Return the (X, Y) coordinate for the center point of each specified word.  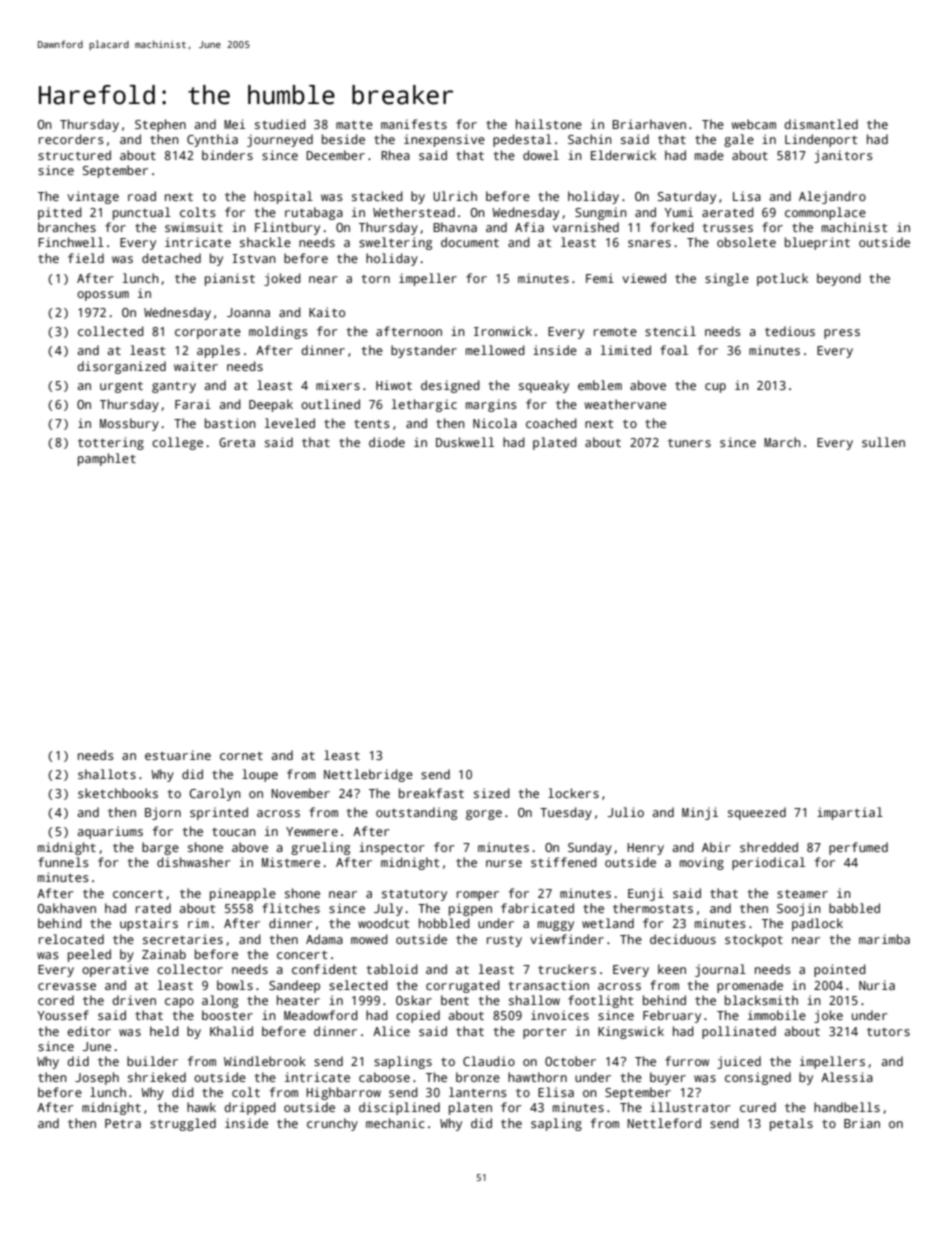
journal (720, 970)
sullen (883, 442)
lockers (573, 793)
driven (134, 1000)
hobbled (444, 923)
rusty (504, 941)
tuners (689, 443)
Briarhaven (649, 124)
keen (672, 969)
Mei (234, 124)
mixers (338, 385)
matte (354, 125)
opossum (103, 296)
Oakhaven (67, 908)
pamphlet (107, 459)
